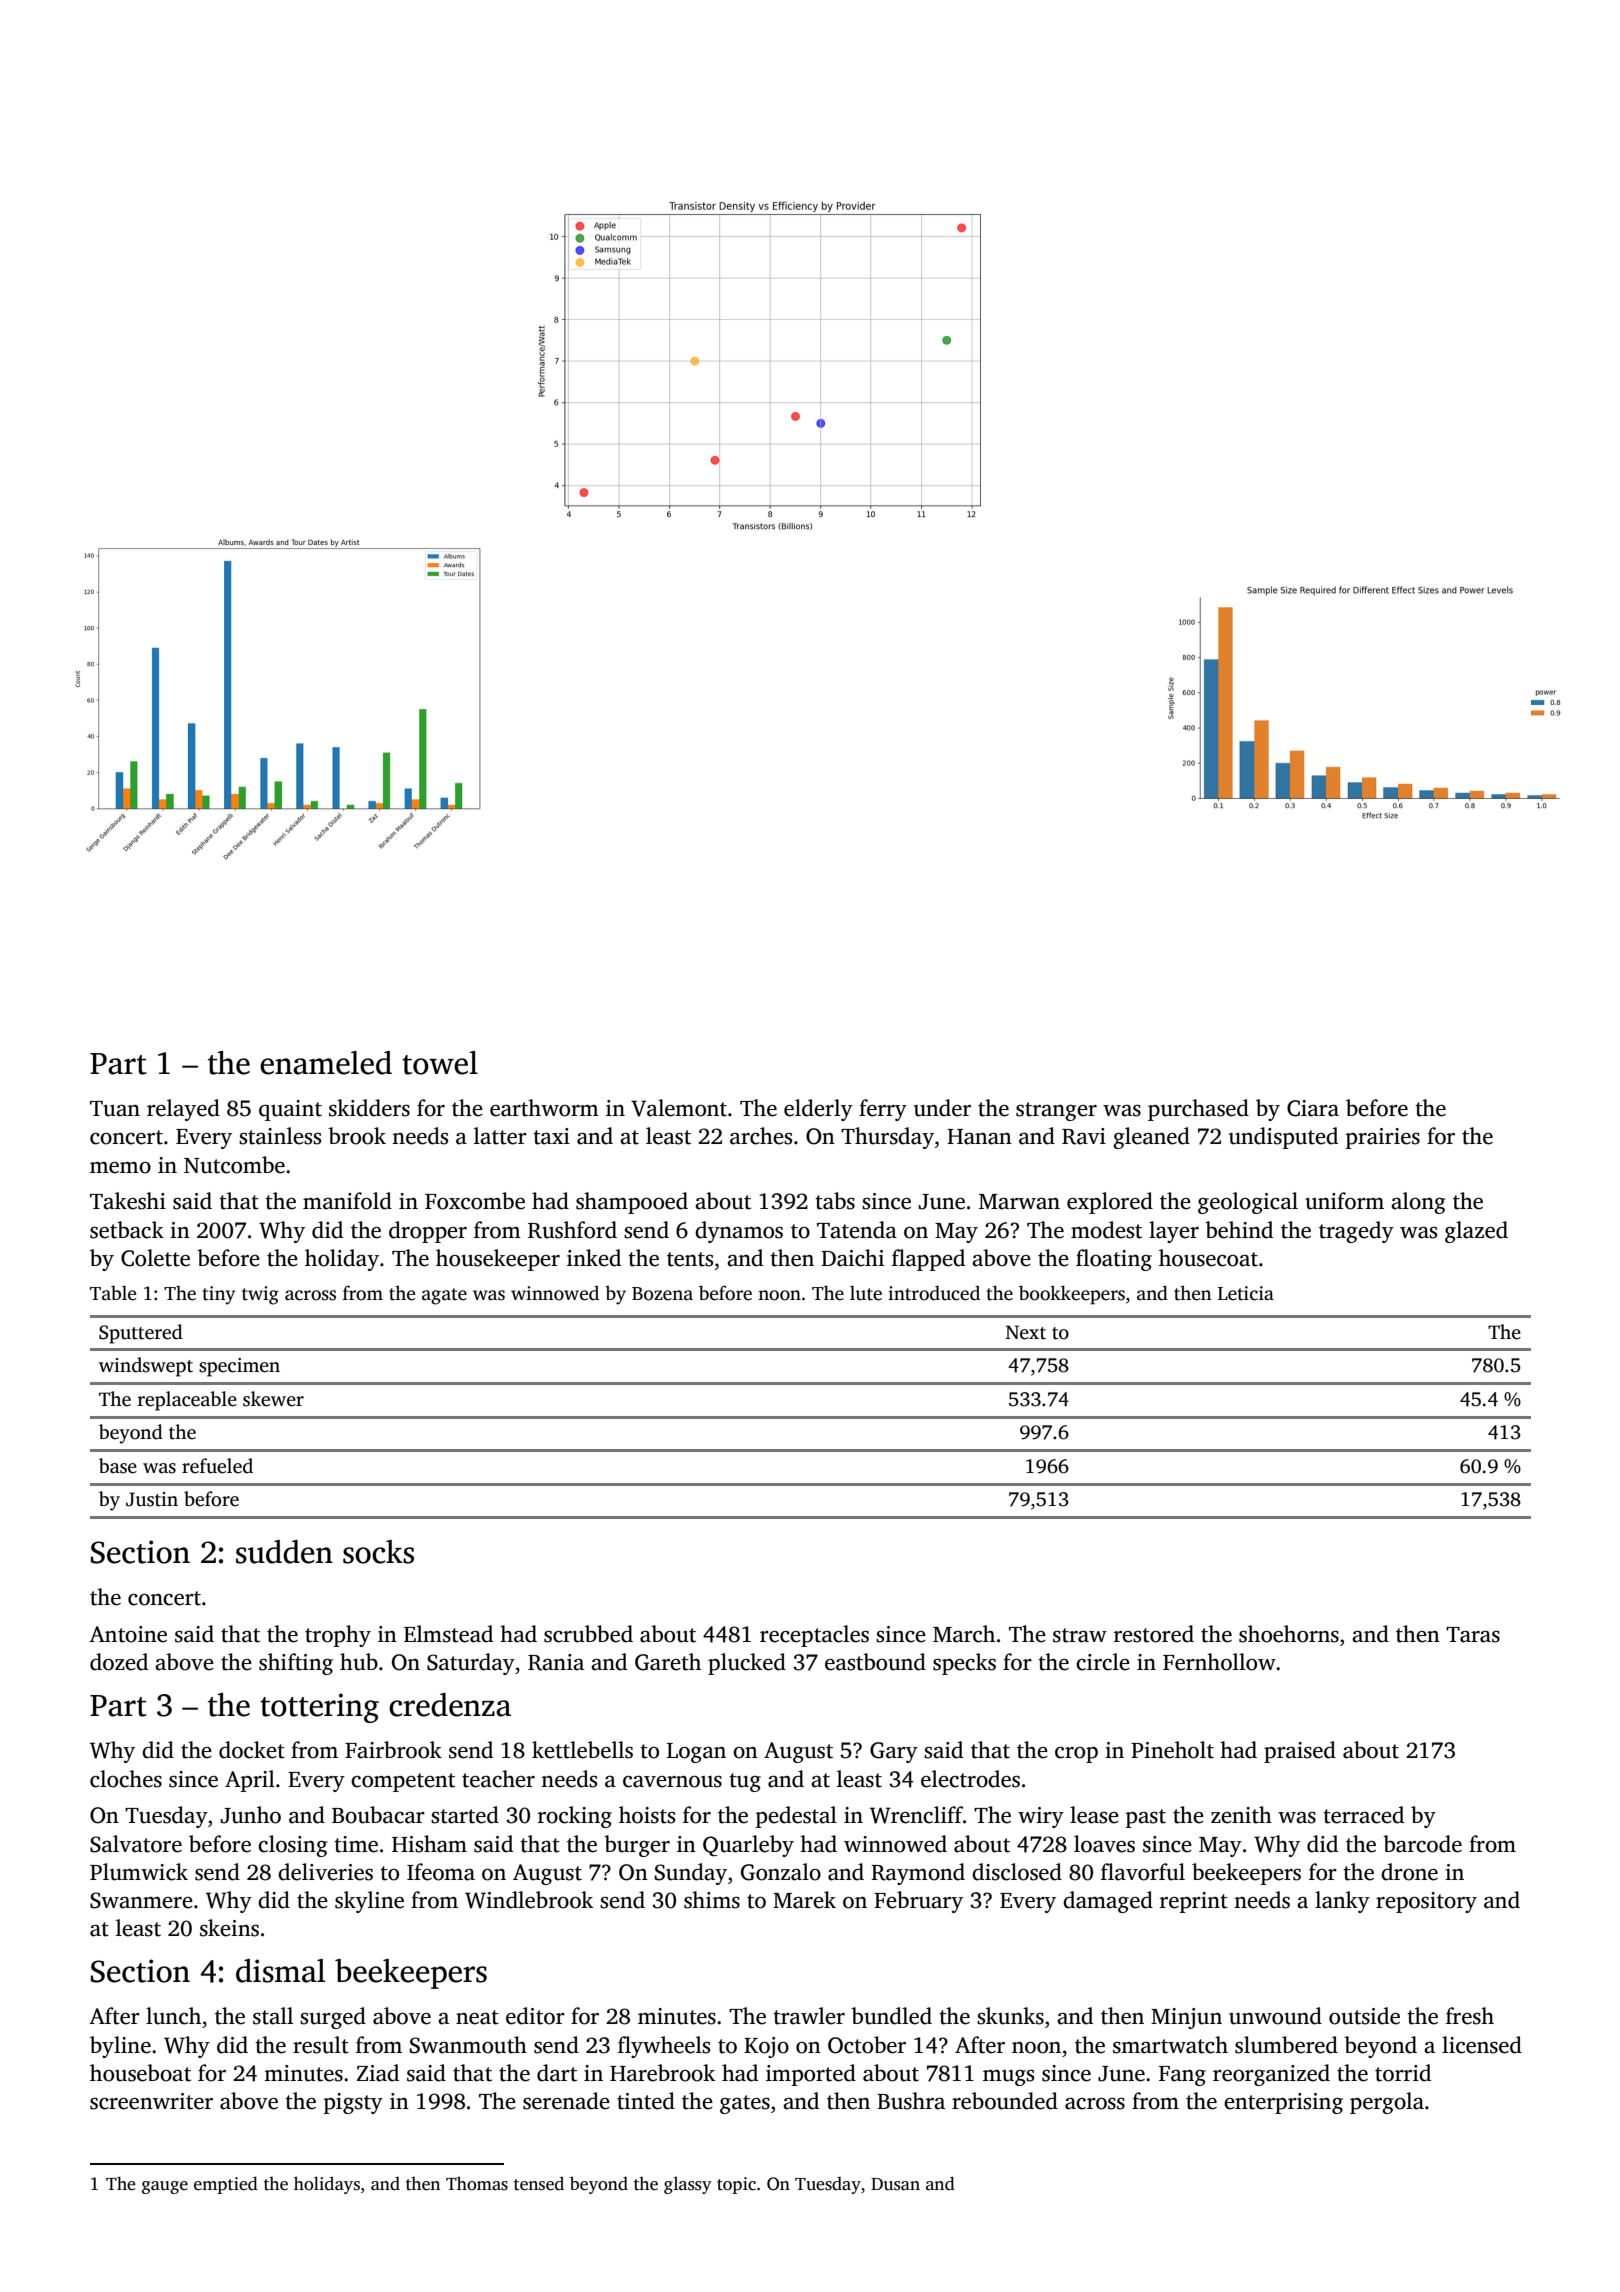 The height and width of the screenshot is (2292, 1620). What do you see at coordinates (1476, 1232) in the screenshot?
I see `glazed` at bounding box center [1476, 1232].
